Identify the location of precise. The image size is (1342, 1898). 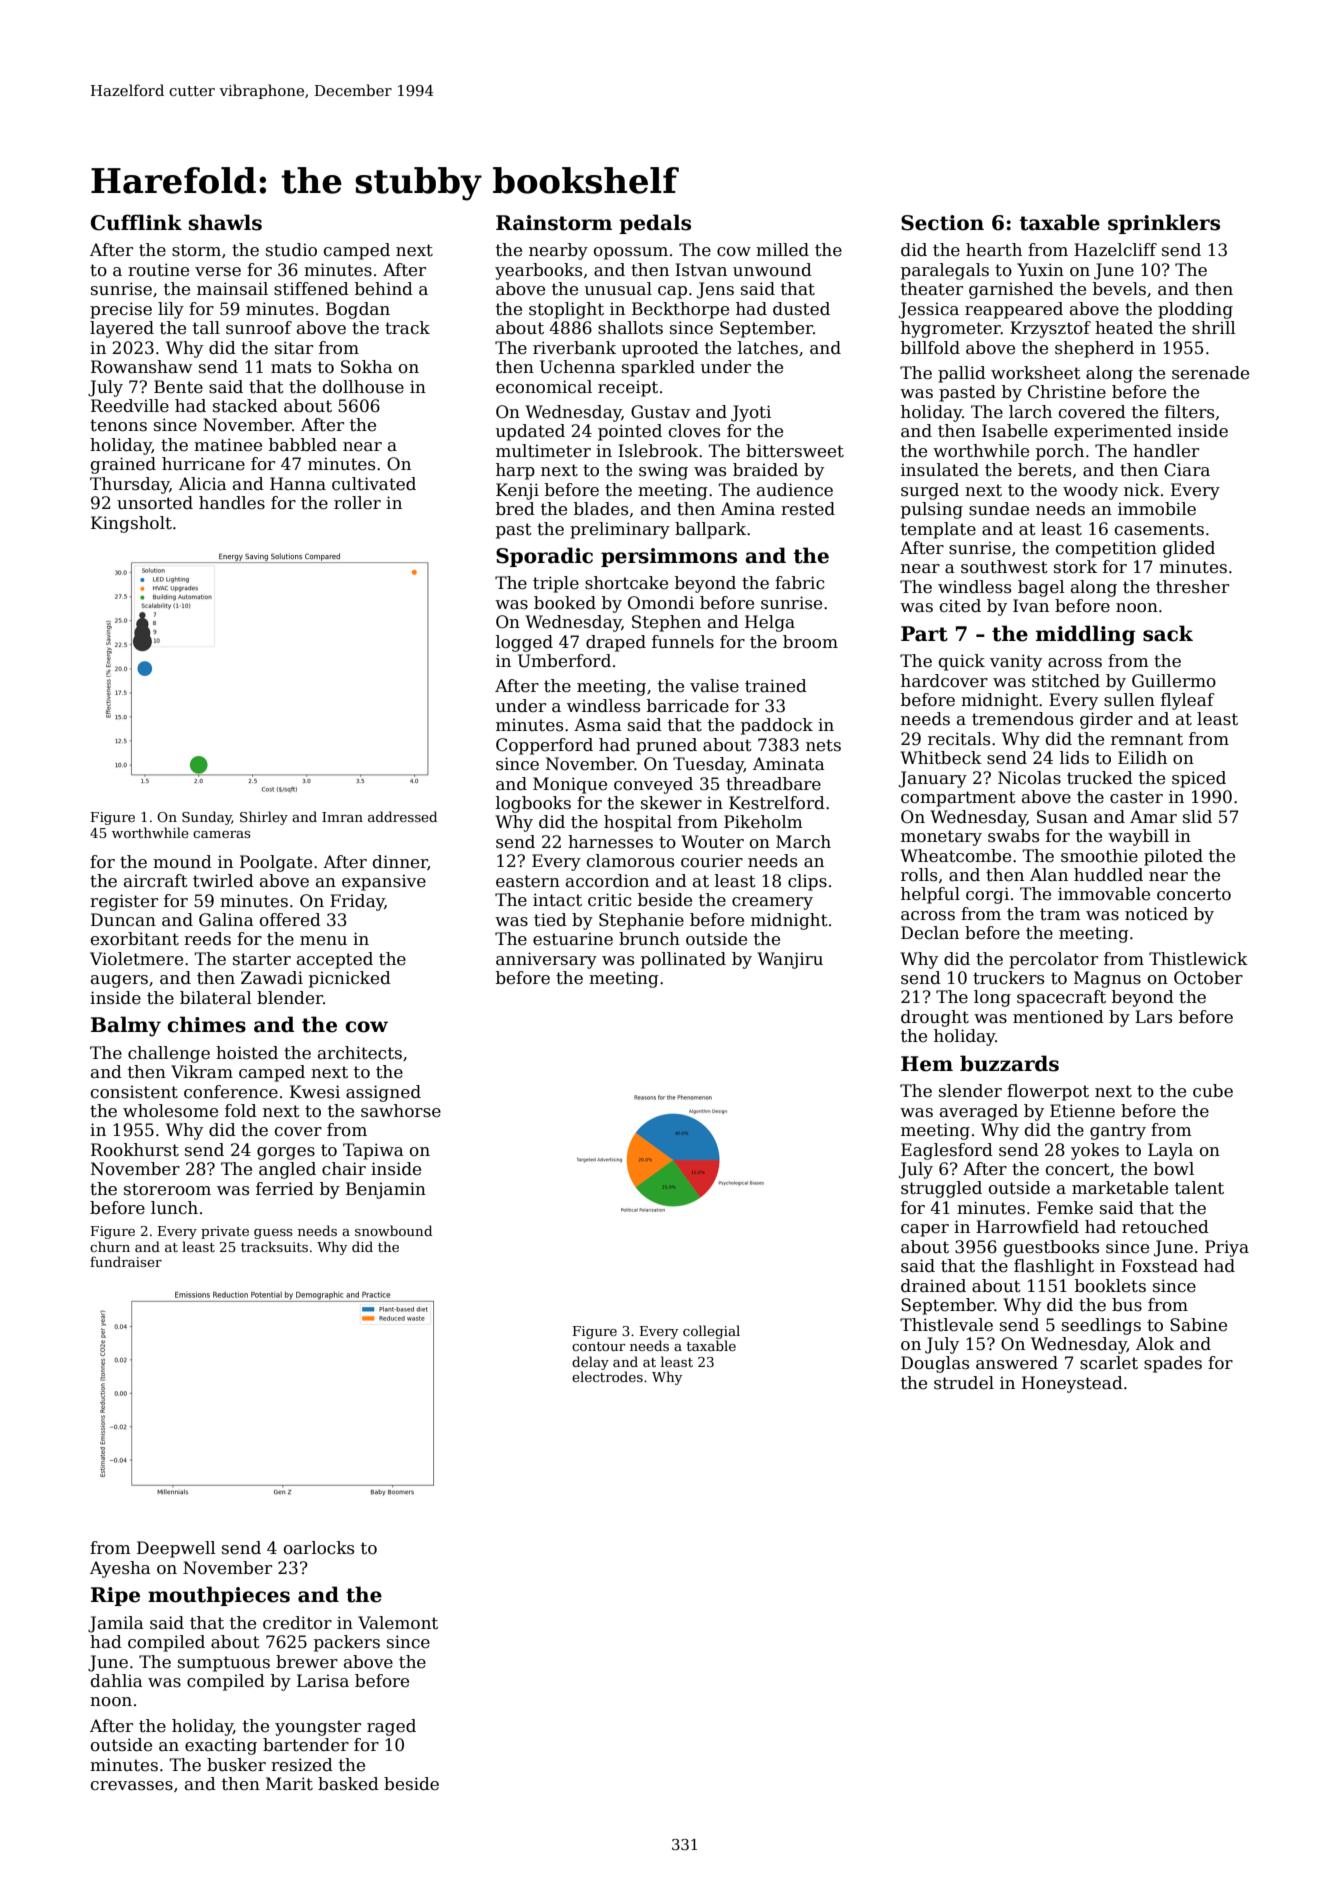
(121, 310).
